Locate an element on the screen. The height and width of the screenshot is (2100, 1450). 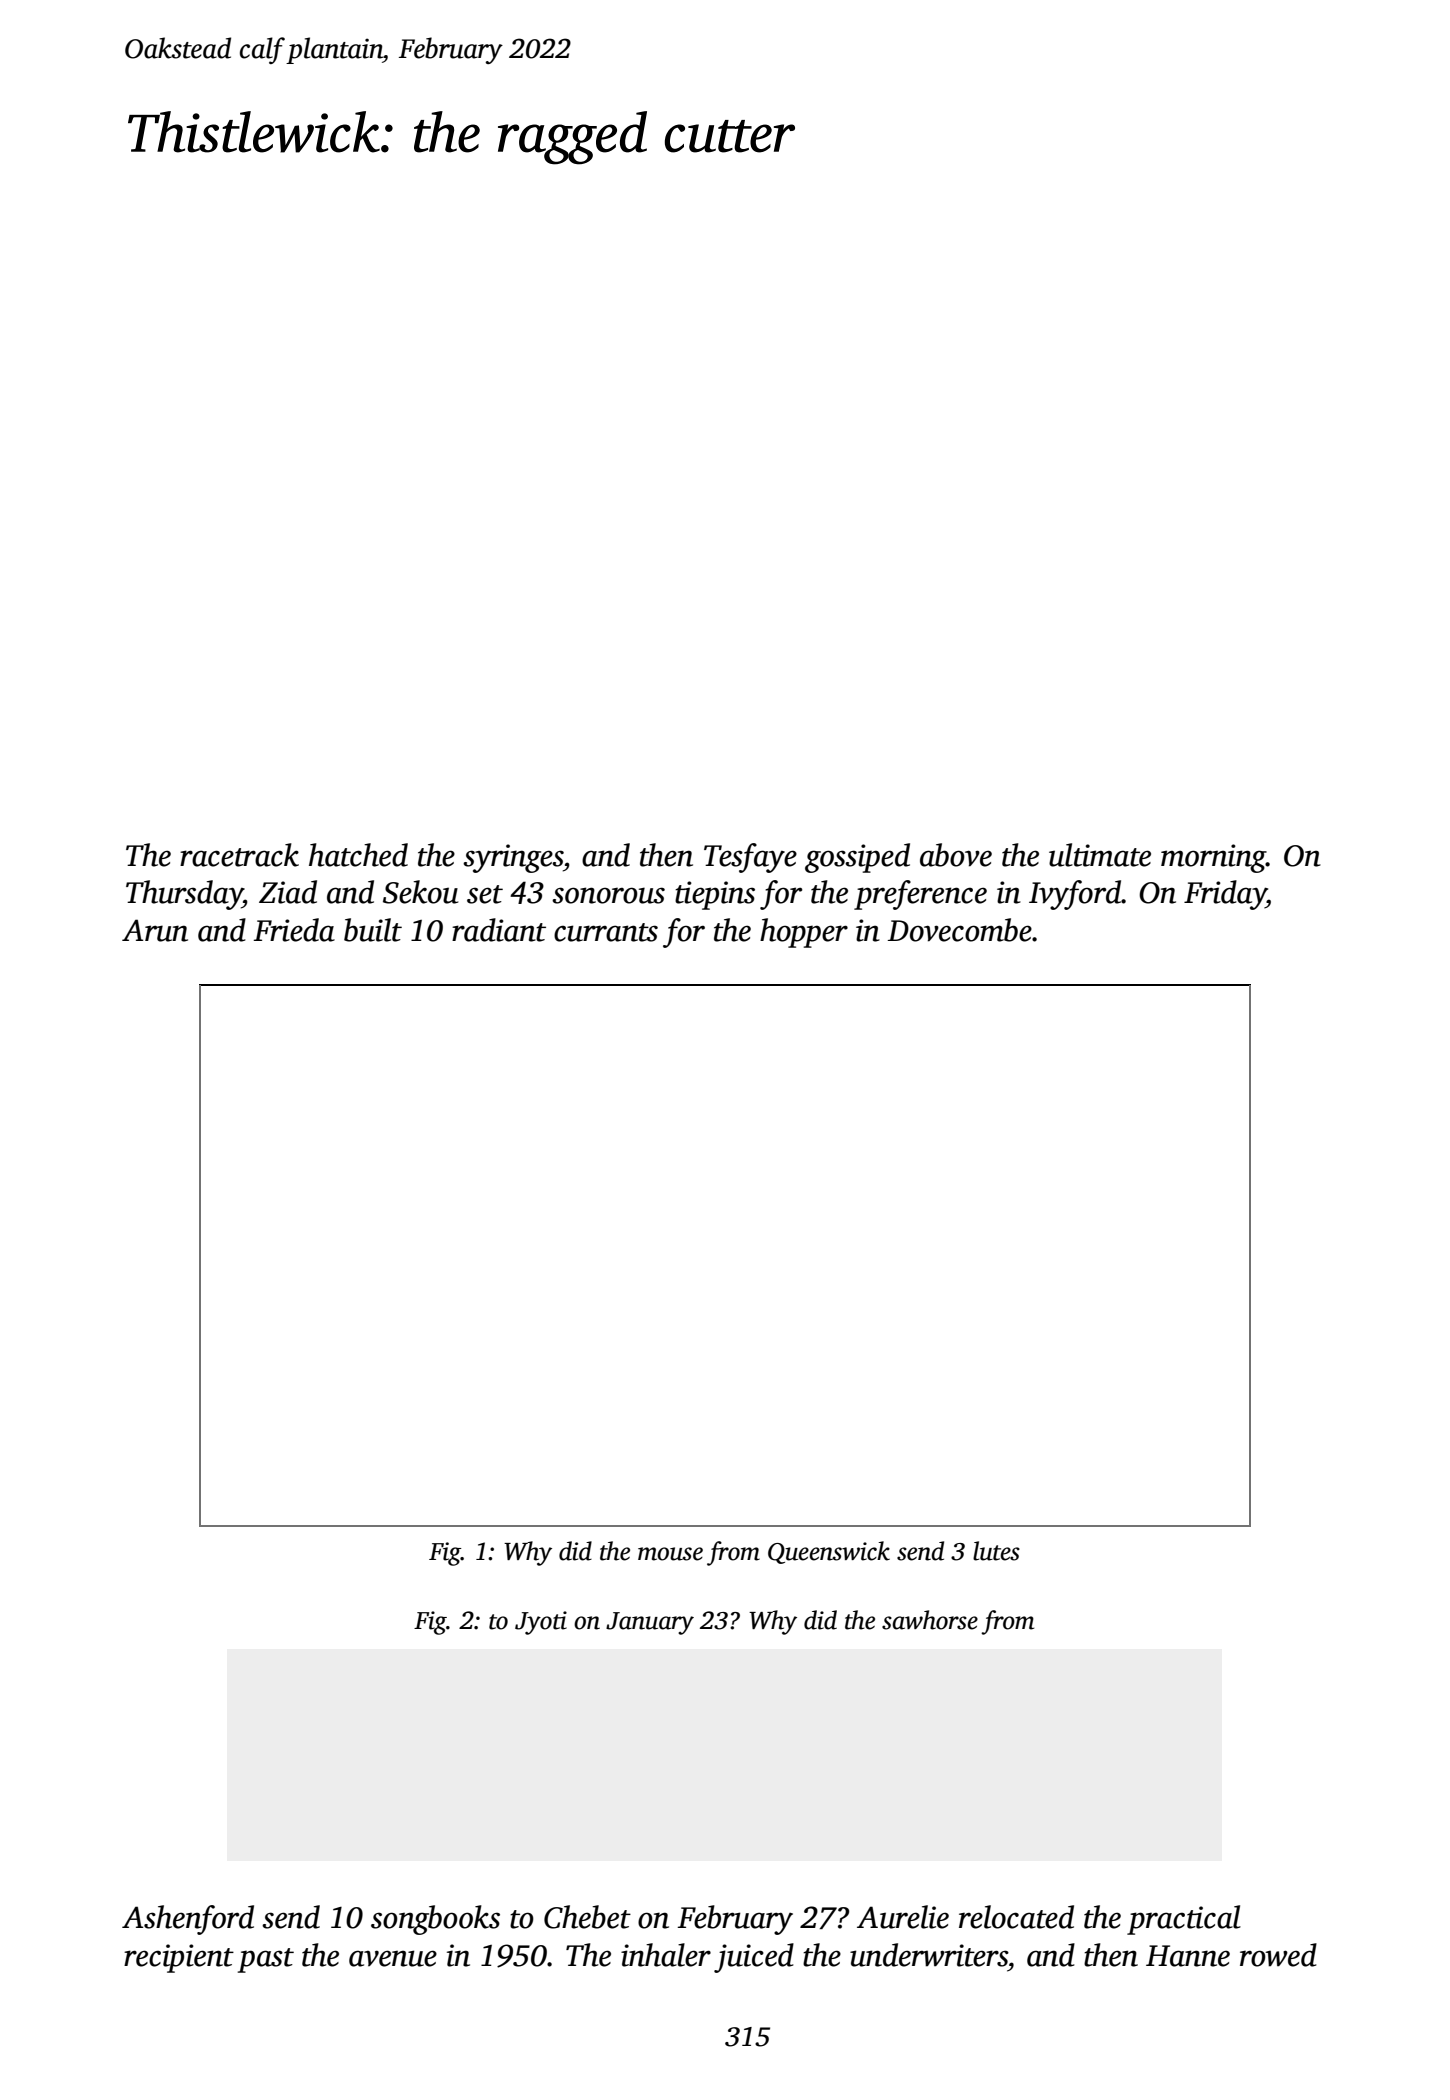
gossiped is located at coordinates (857, 858).
